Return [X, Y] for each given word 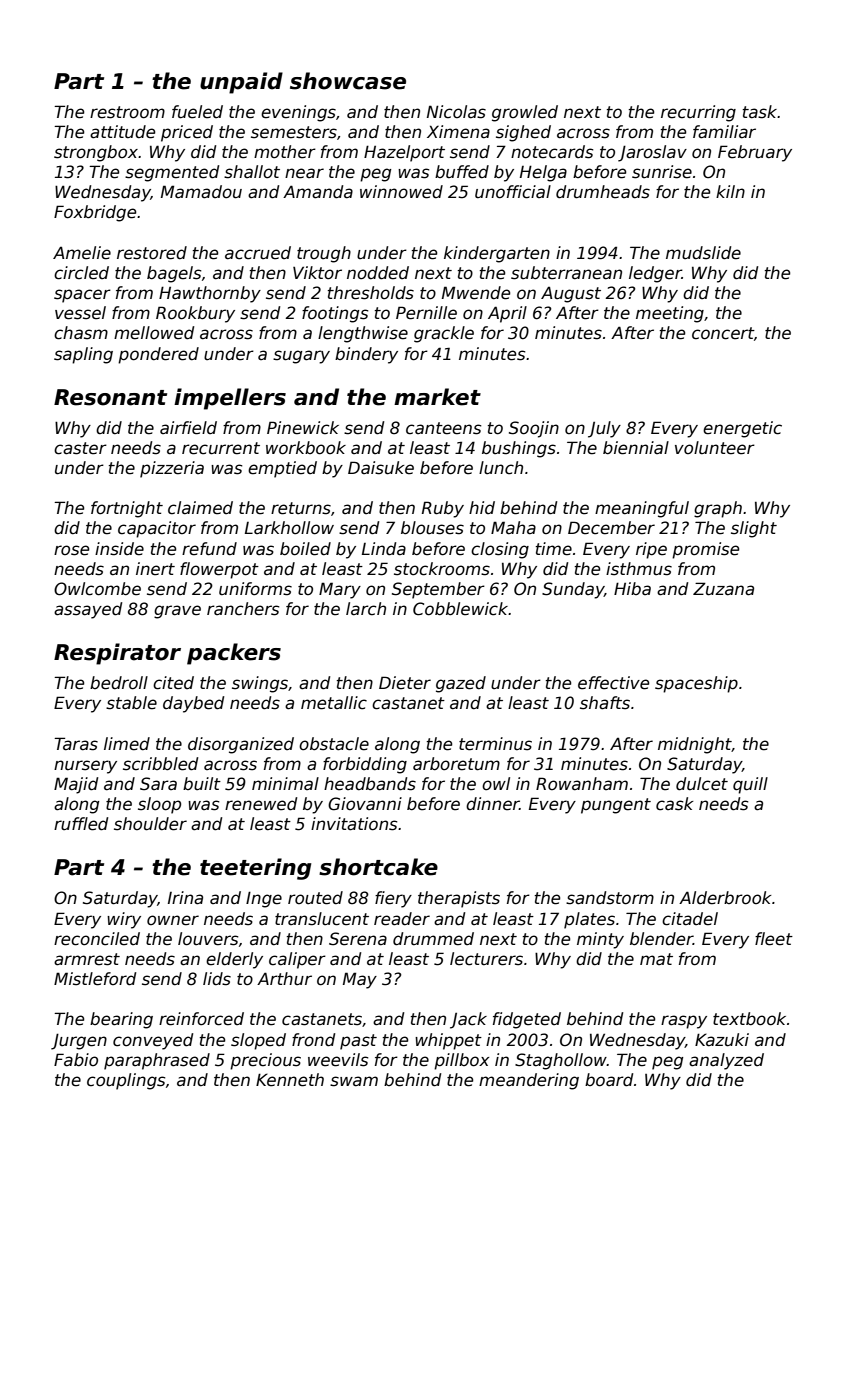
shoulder [150, 824]
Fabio [76, 1060]
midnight [695, 745]
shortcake [378, 867]
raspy [684, 1022]
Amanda [318, 192]
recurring [698, 113]
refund [209, 549]
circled [81, 273]
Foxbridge [95, 213]
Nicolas [456, 112]
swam [354, 1081]
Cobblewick [460, 609]
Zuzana [723, 589]
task [760, 112]
